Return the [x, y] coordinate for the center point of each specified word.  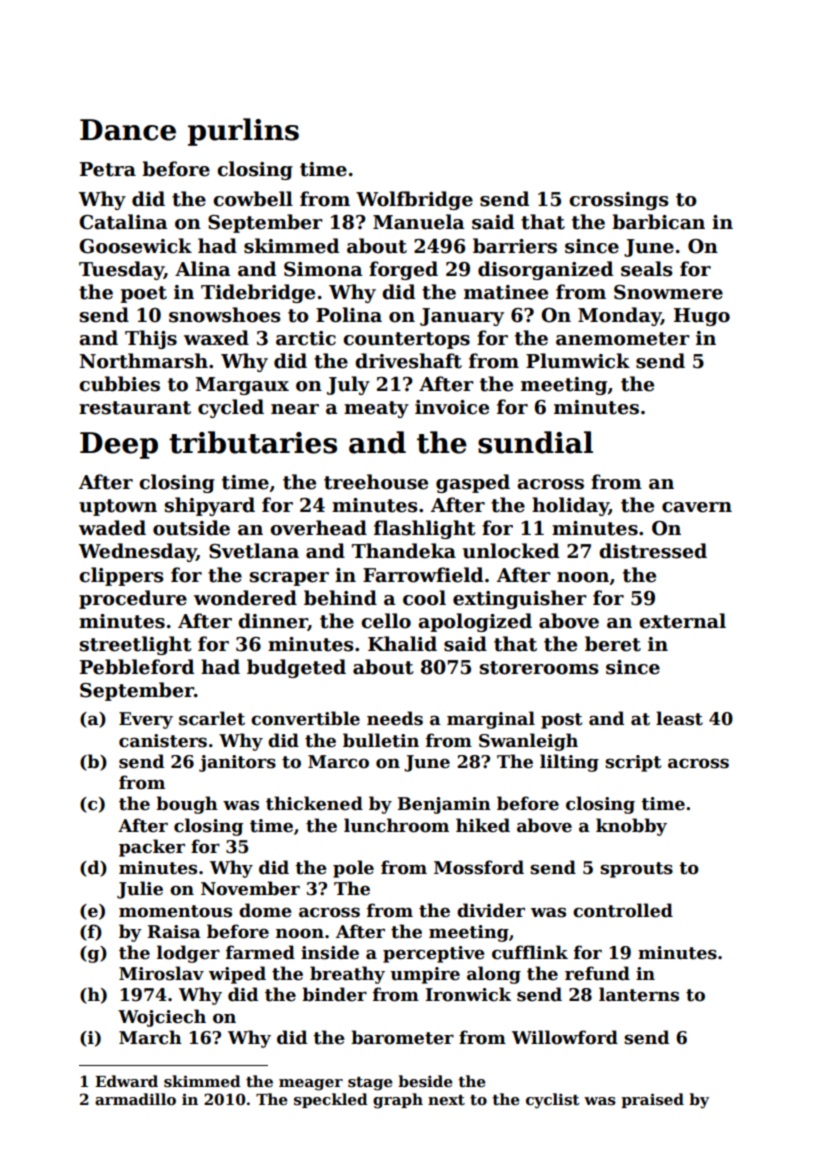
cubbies [119, 384]
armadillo [135, 1099]
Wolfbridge [414, 200]
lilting [569, 763]
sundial [535, 442]
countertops [406, 340]
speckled [331, 1100]
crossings [619, 201]
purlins [243, 132]
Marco [338, 762]
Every [146, 720]
